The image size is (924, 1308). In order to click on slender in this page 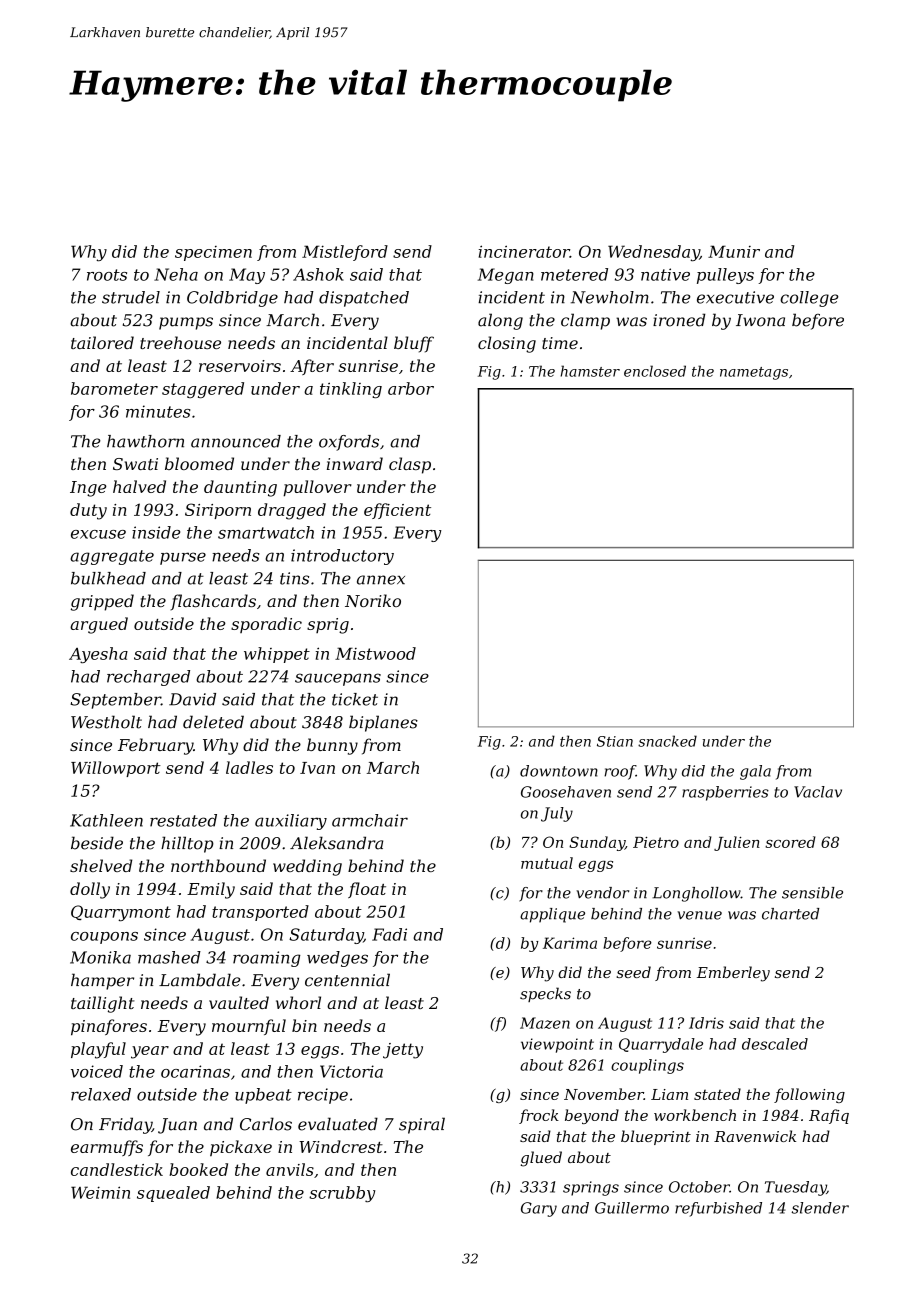, I will do `click(820, 1208)`.
